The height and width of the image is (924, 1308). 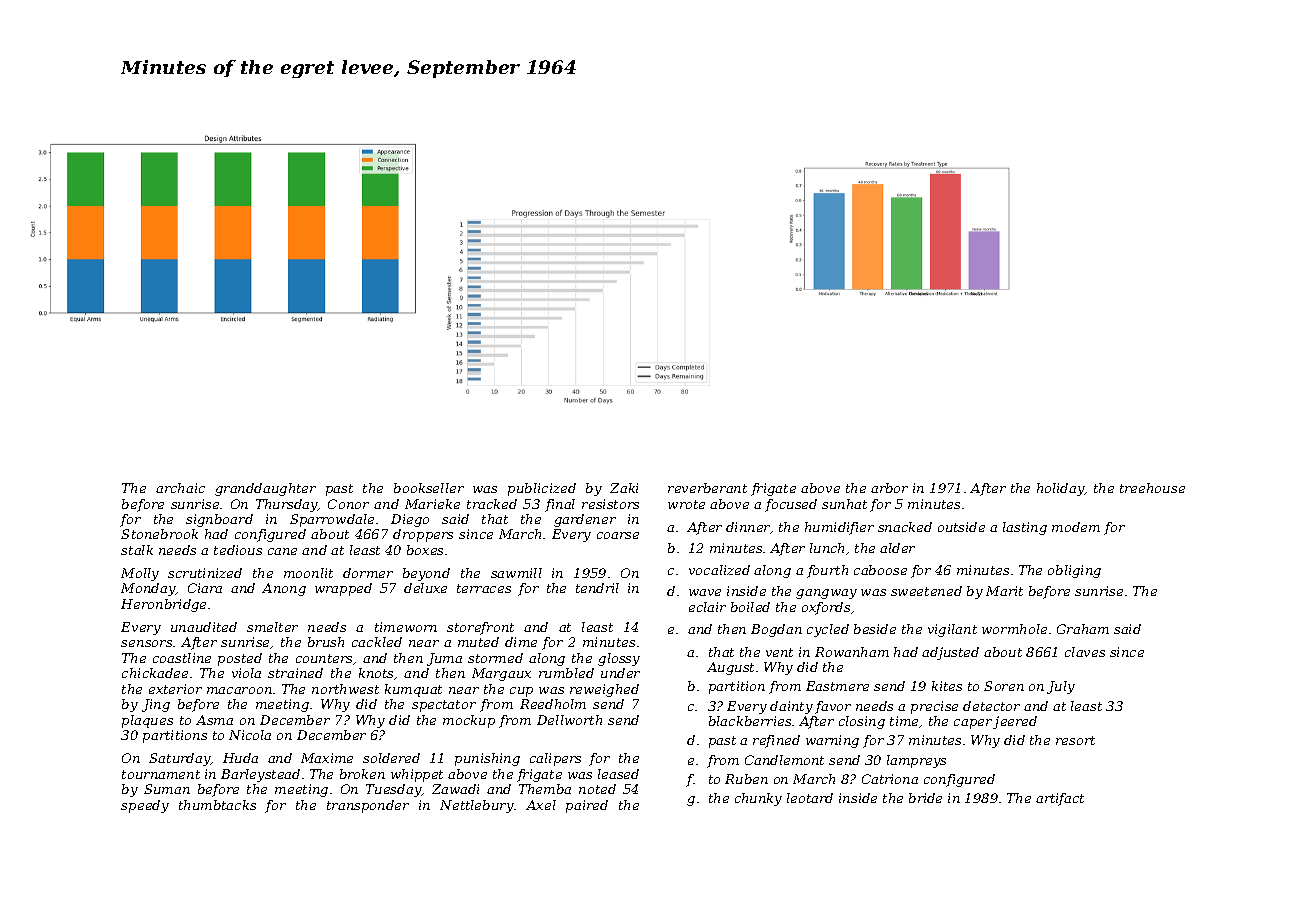 What do you see at coordinates (707, 488) in the image?
I see `reverberant` at bounding box center [707, 488].
